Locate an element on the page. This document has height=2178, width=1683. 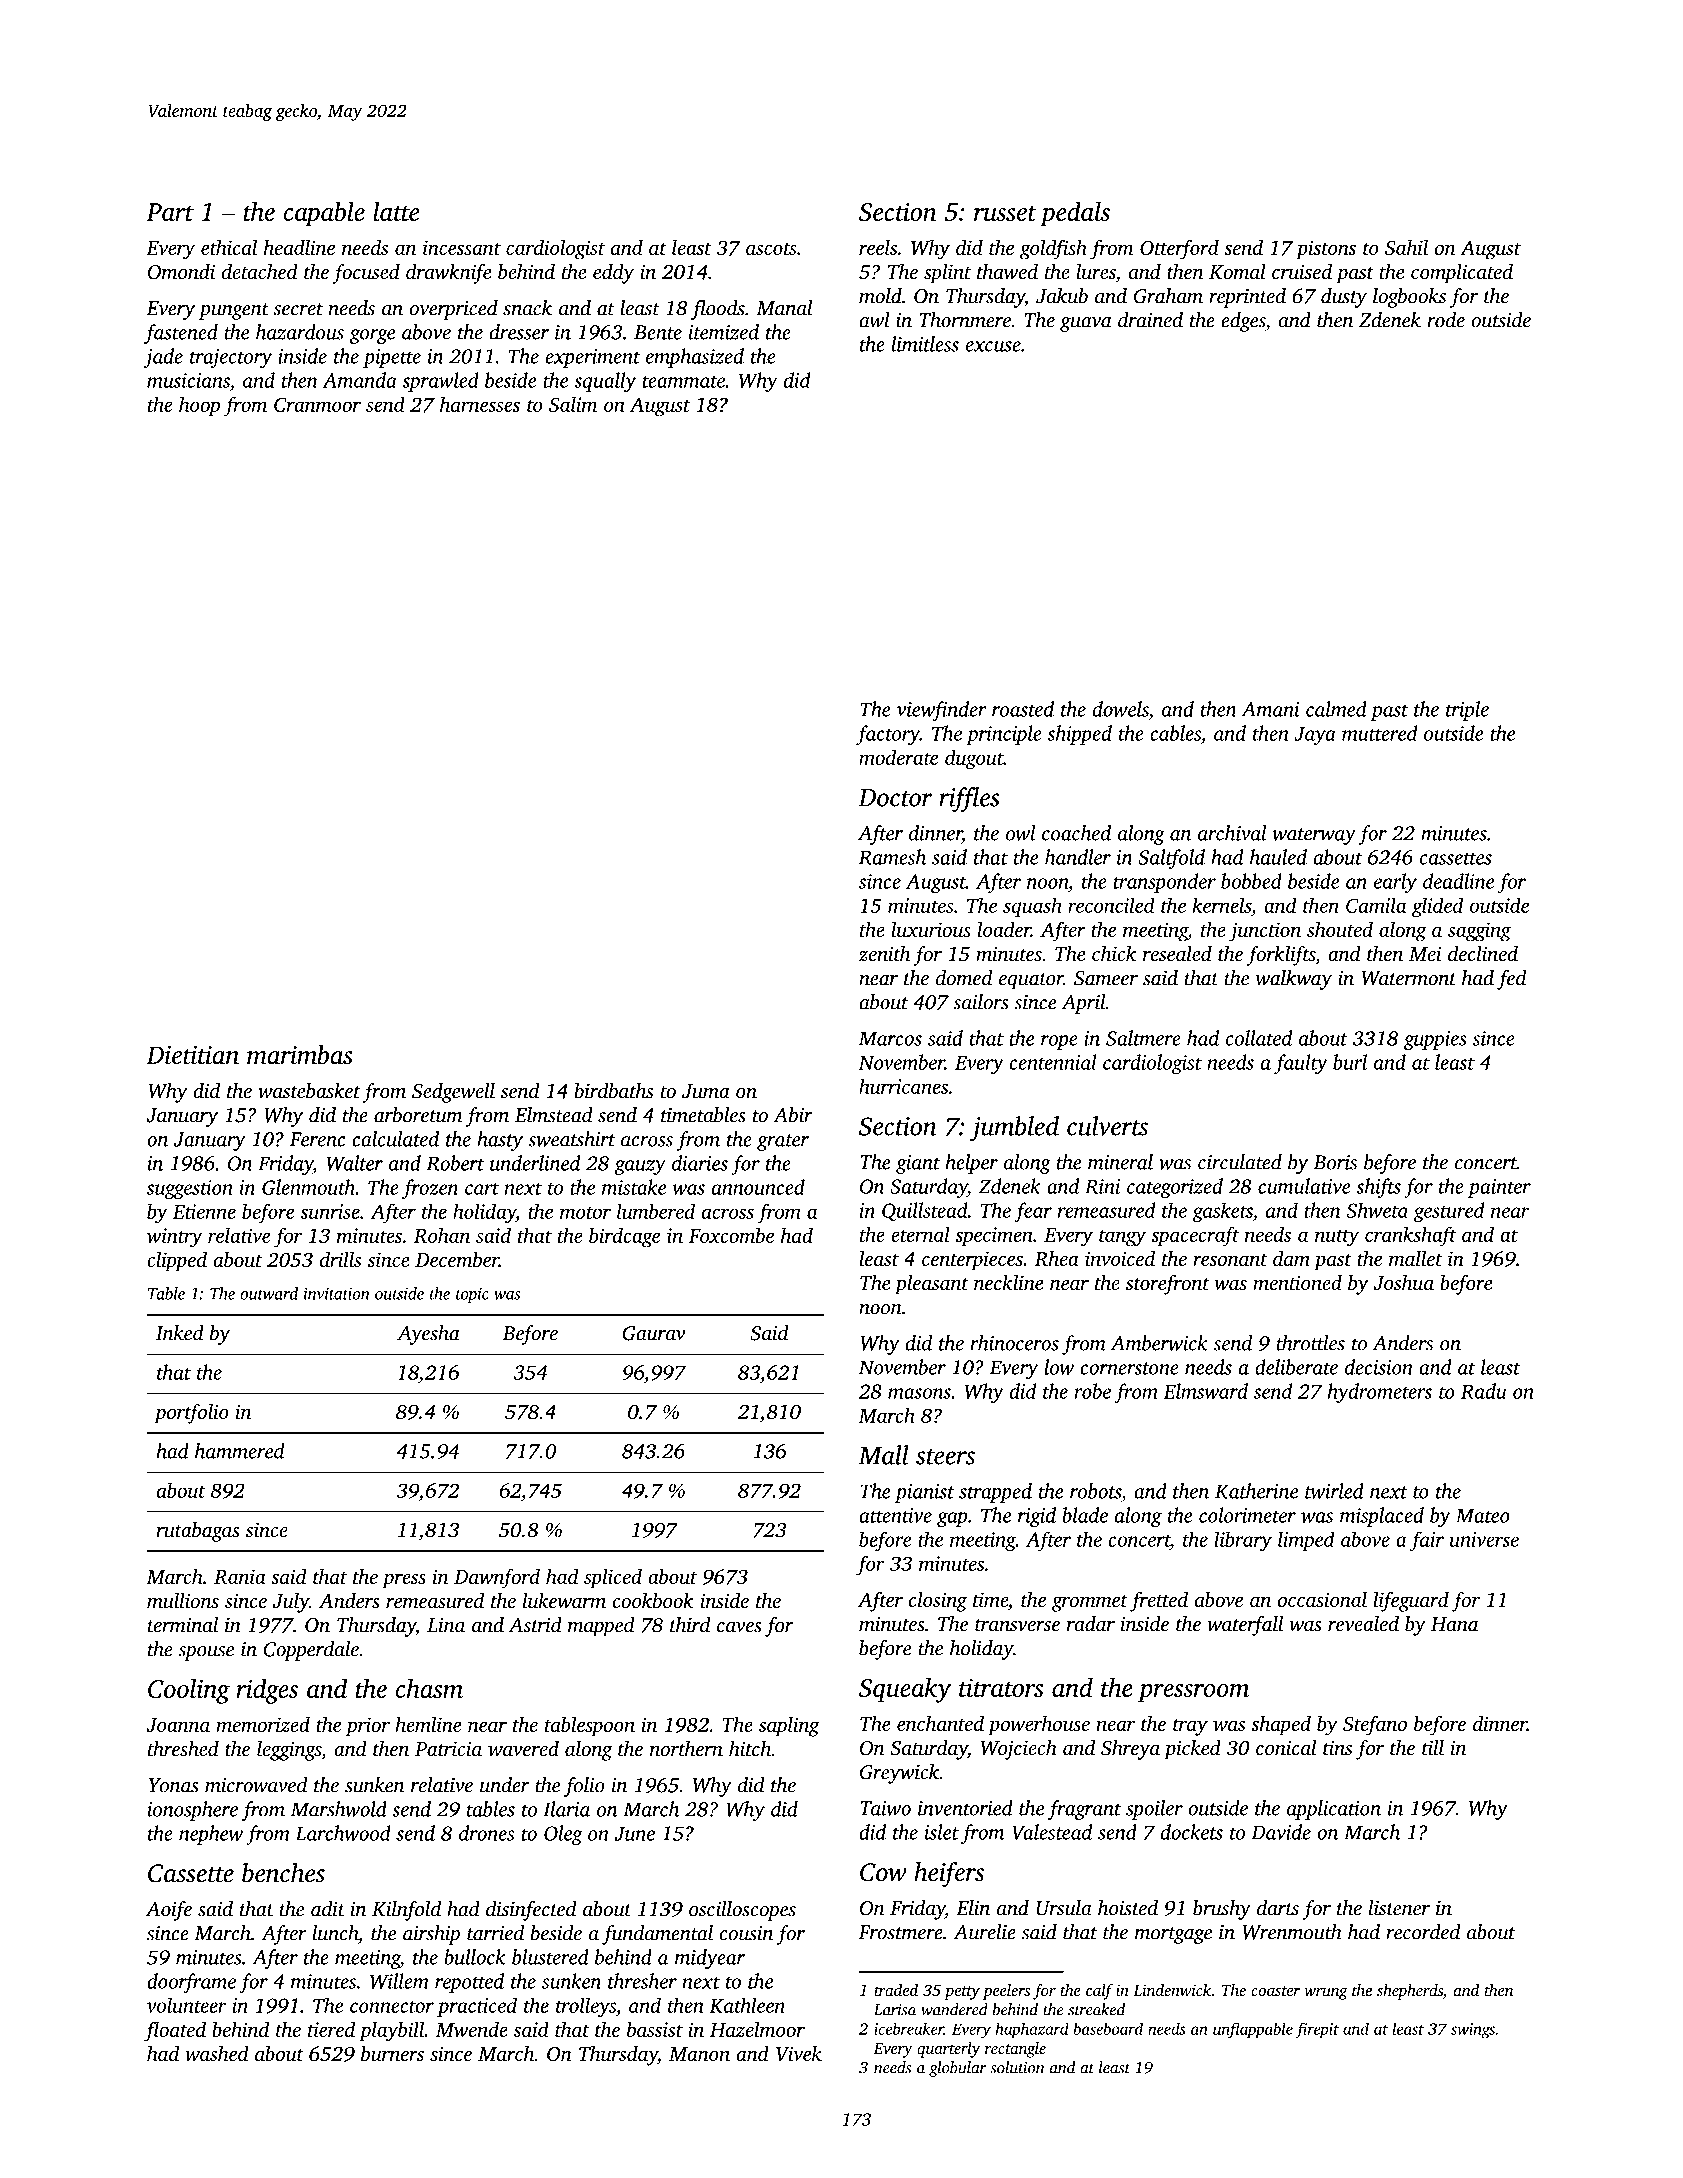
painter is located at coordinates (1499, 1188).
